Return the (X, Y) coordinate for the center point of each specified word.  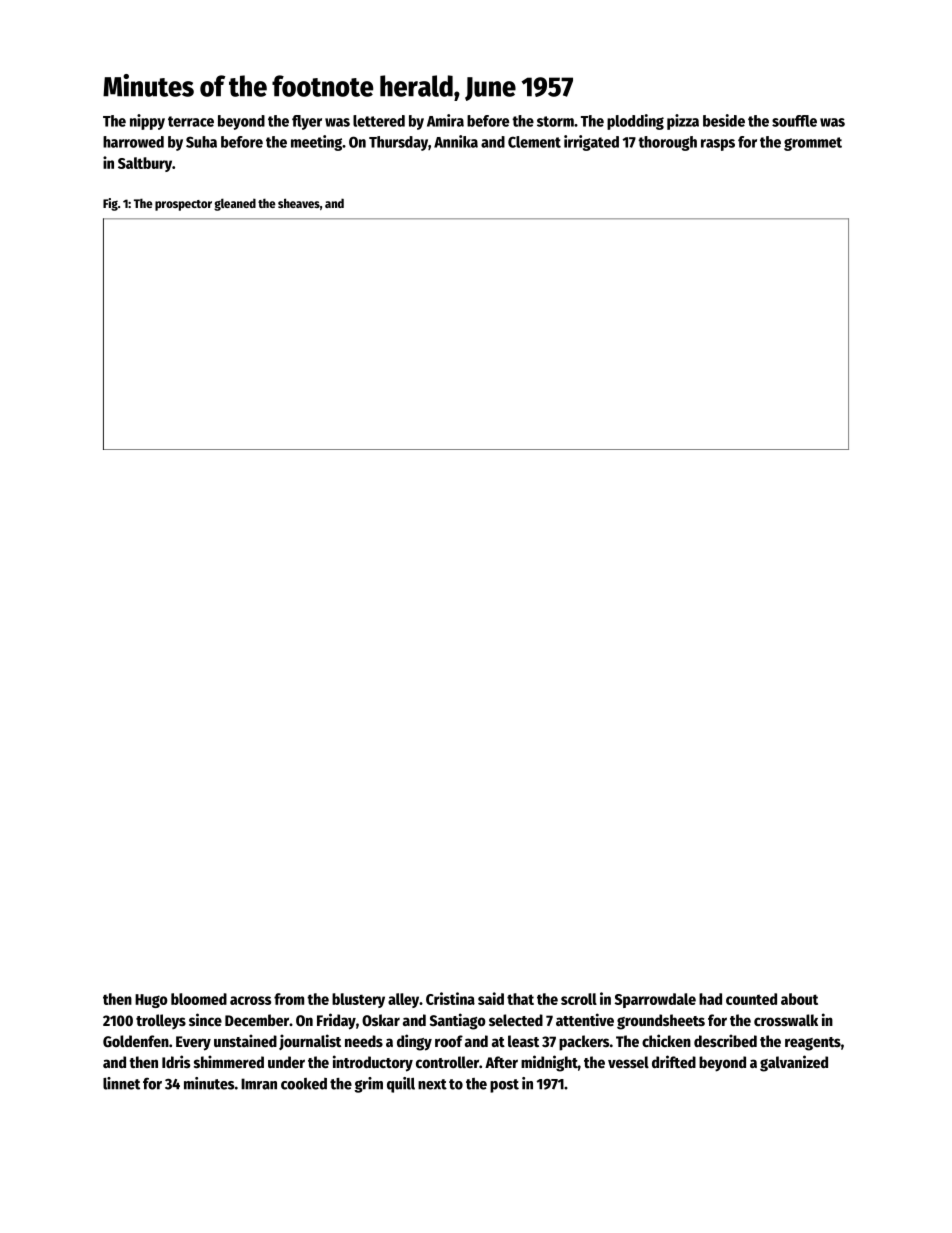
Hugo (151, 1001)
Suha (201, 142)
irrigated (591, 143)
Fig (110, 204)
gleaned (235, 204)
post (504, 1086)
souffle (794, 121)
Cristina (450, 998)
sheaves (299, 203)
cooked (304, 1084)
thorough (667, 143)
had (710, 999)
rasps (718, 145)
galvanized (794, 1063)
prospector (183, 205)
